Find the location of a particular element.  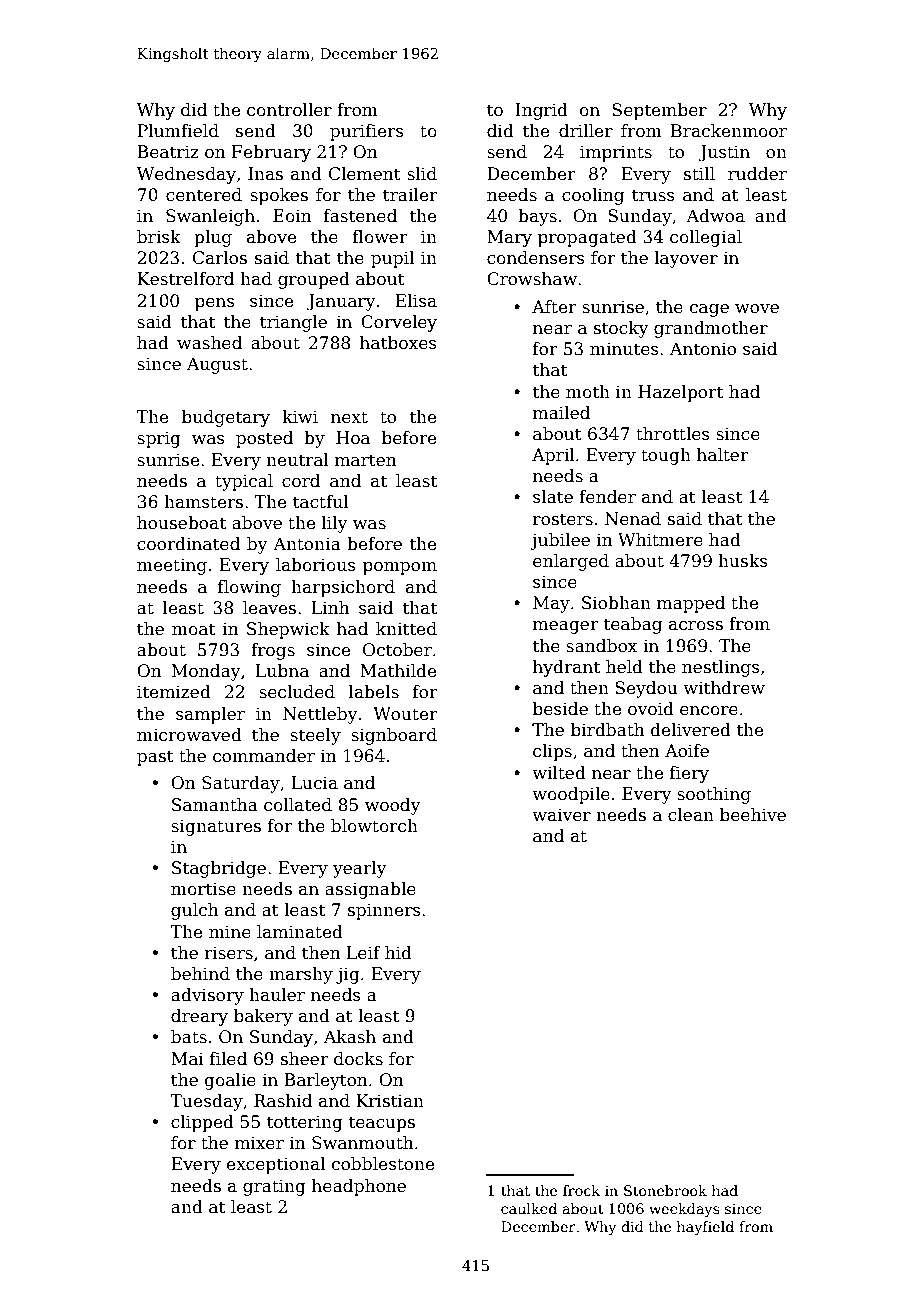

brisk is located at coordinates (159, 237).
